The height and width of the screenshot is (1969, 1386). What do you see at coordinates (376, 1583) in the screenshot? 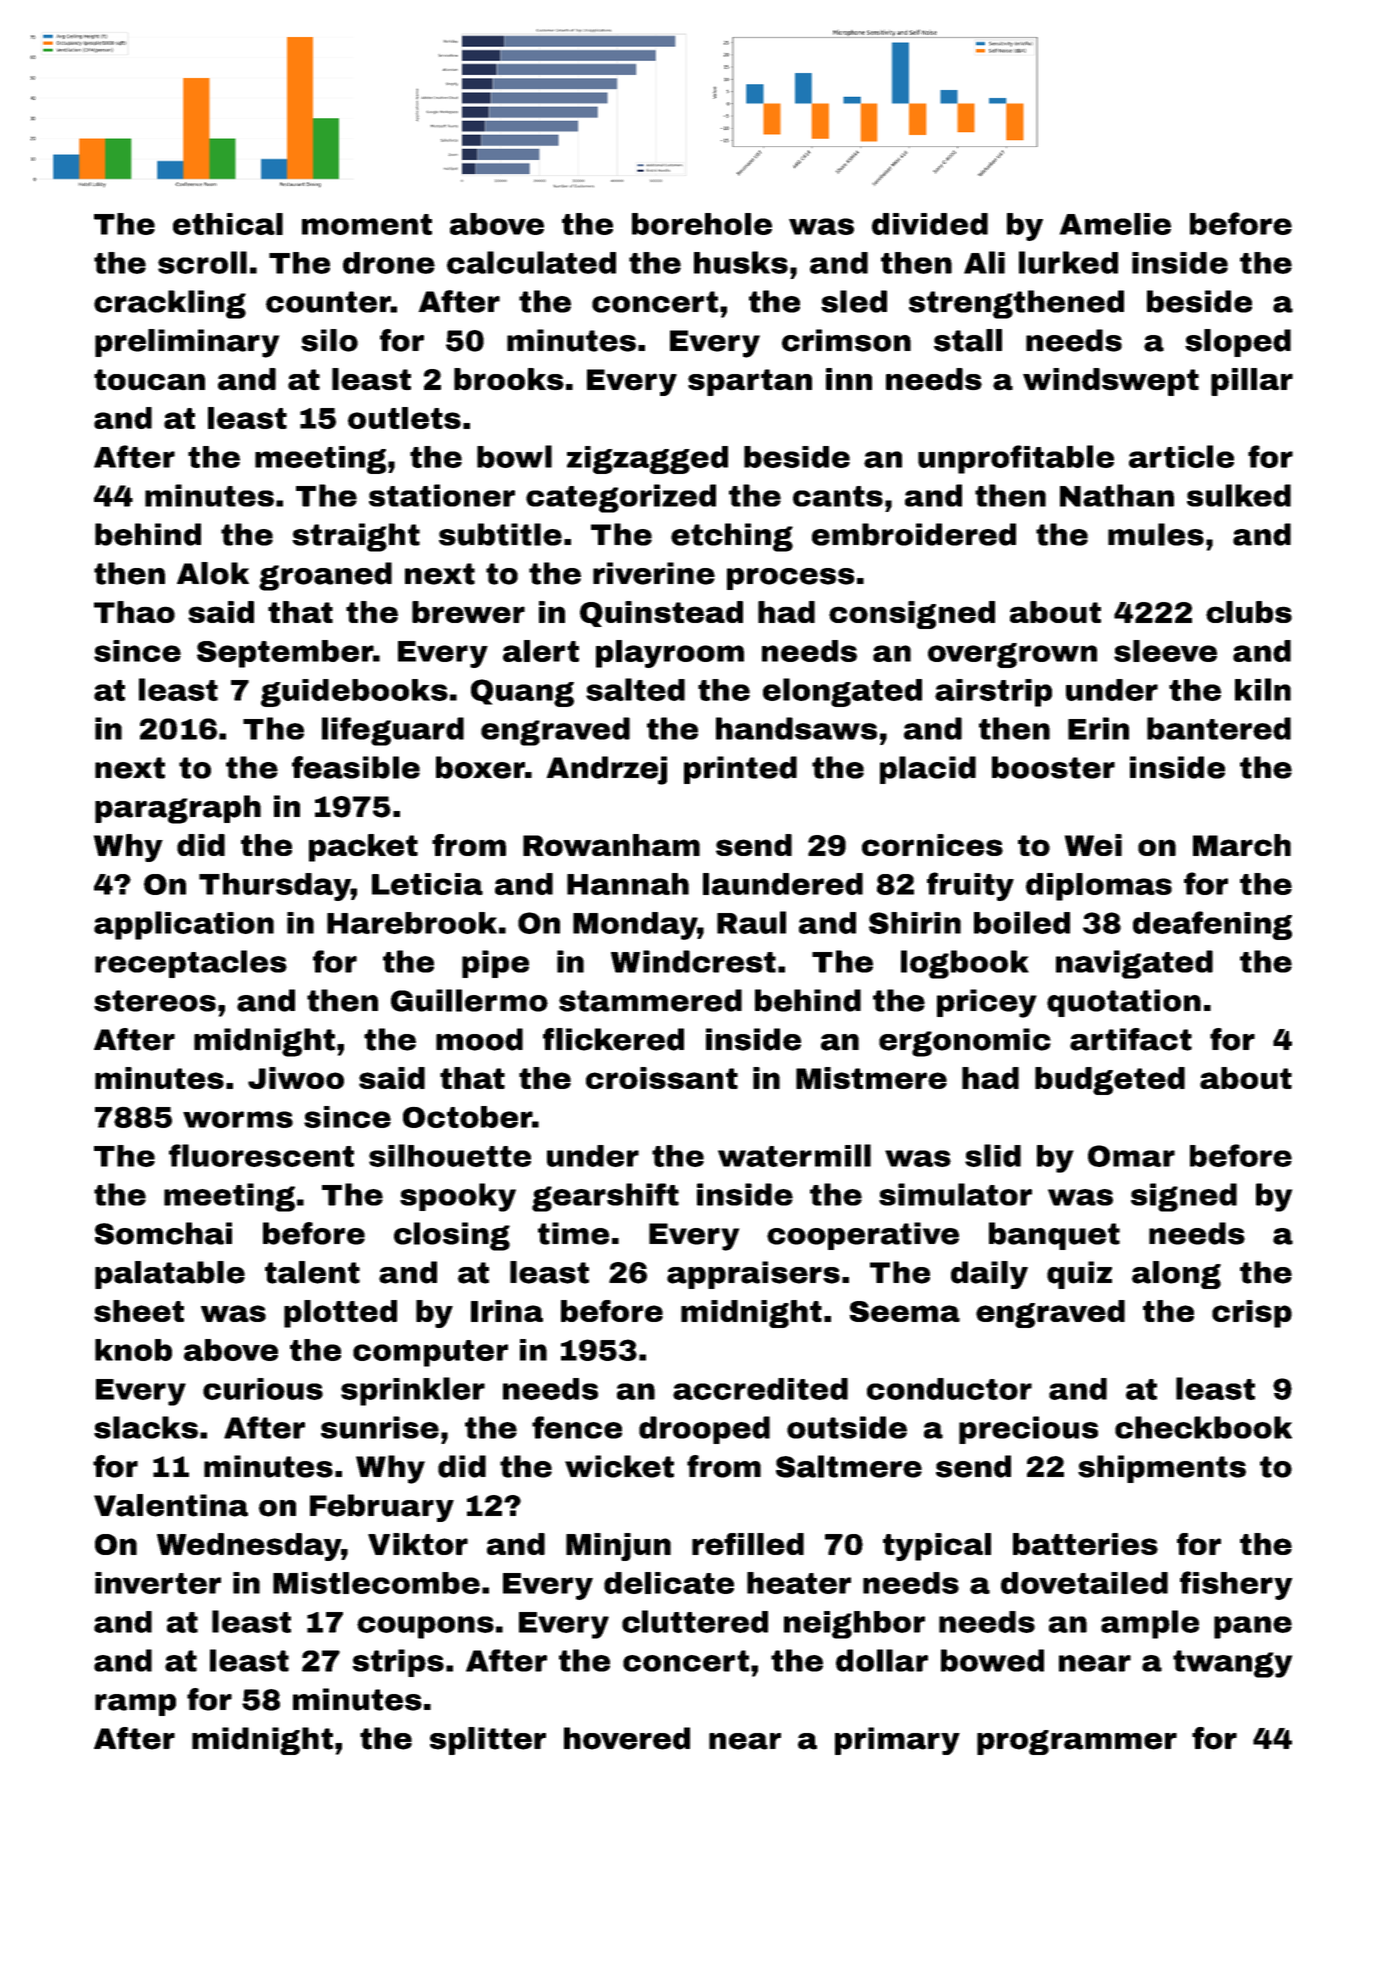
I see `Mistlecombe` at bounding box center [376, 1583].
